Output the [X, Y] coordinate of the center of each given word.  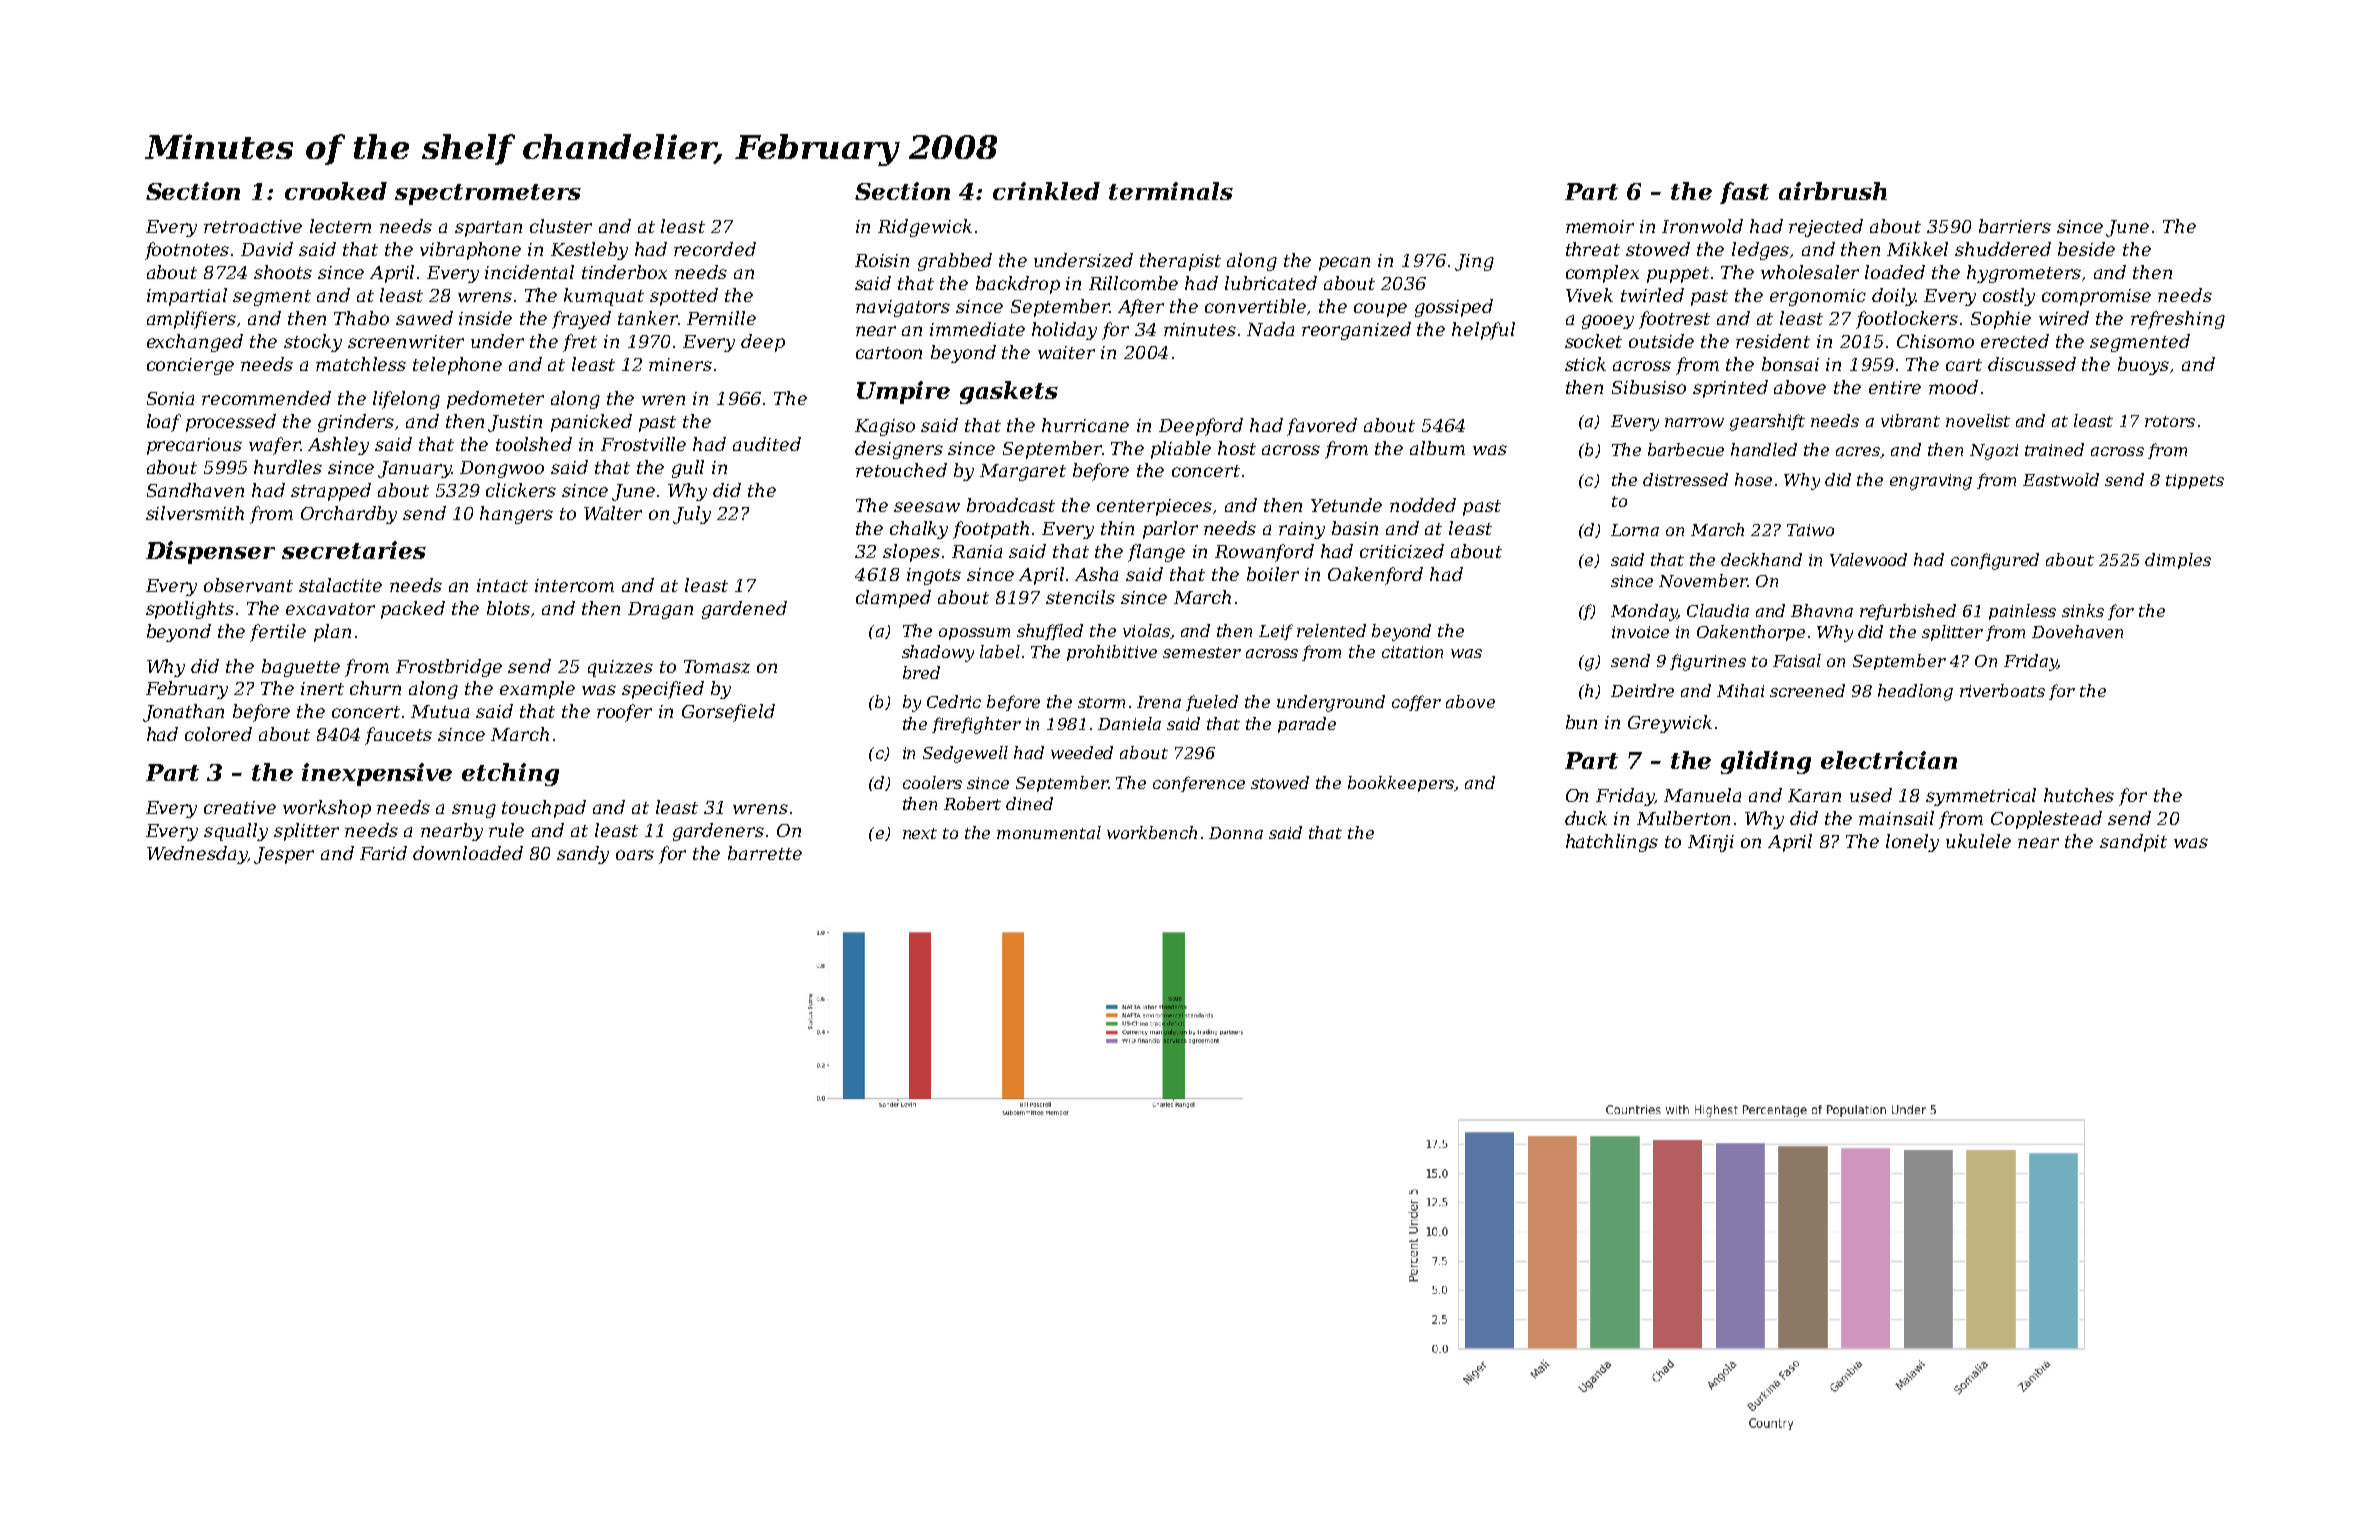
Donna [1236, 833]
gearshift [1767, 422]
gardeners [718, 832]
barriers [2015, 226]
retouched [901, 470]
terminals [1171, 191]
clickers [521, 490]
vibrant [1910, 420]
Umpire [903, 392]
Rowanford [1264, 553]
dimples [2178, 561]
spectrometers [488, 194]
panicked [591, 423]
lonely [1912, 843]
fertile [278, 633]
